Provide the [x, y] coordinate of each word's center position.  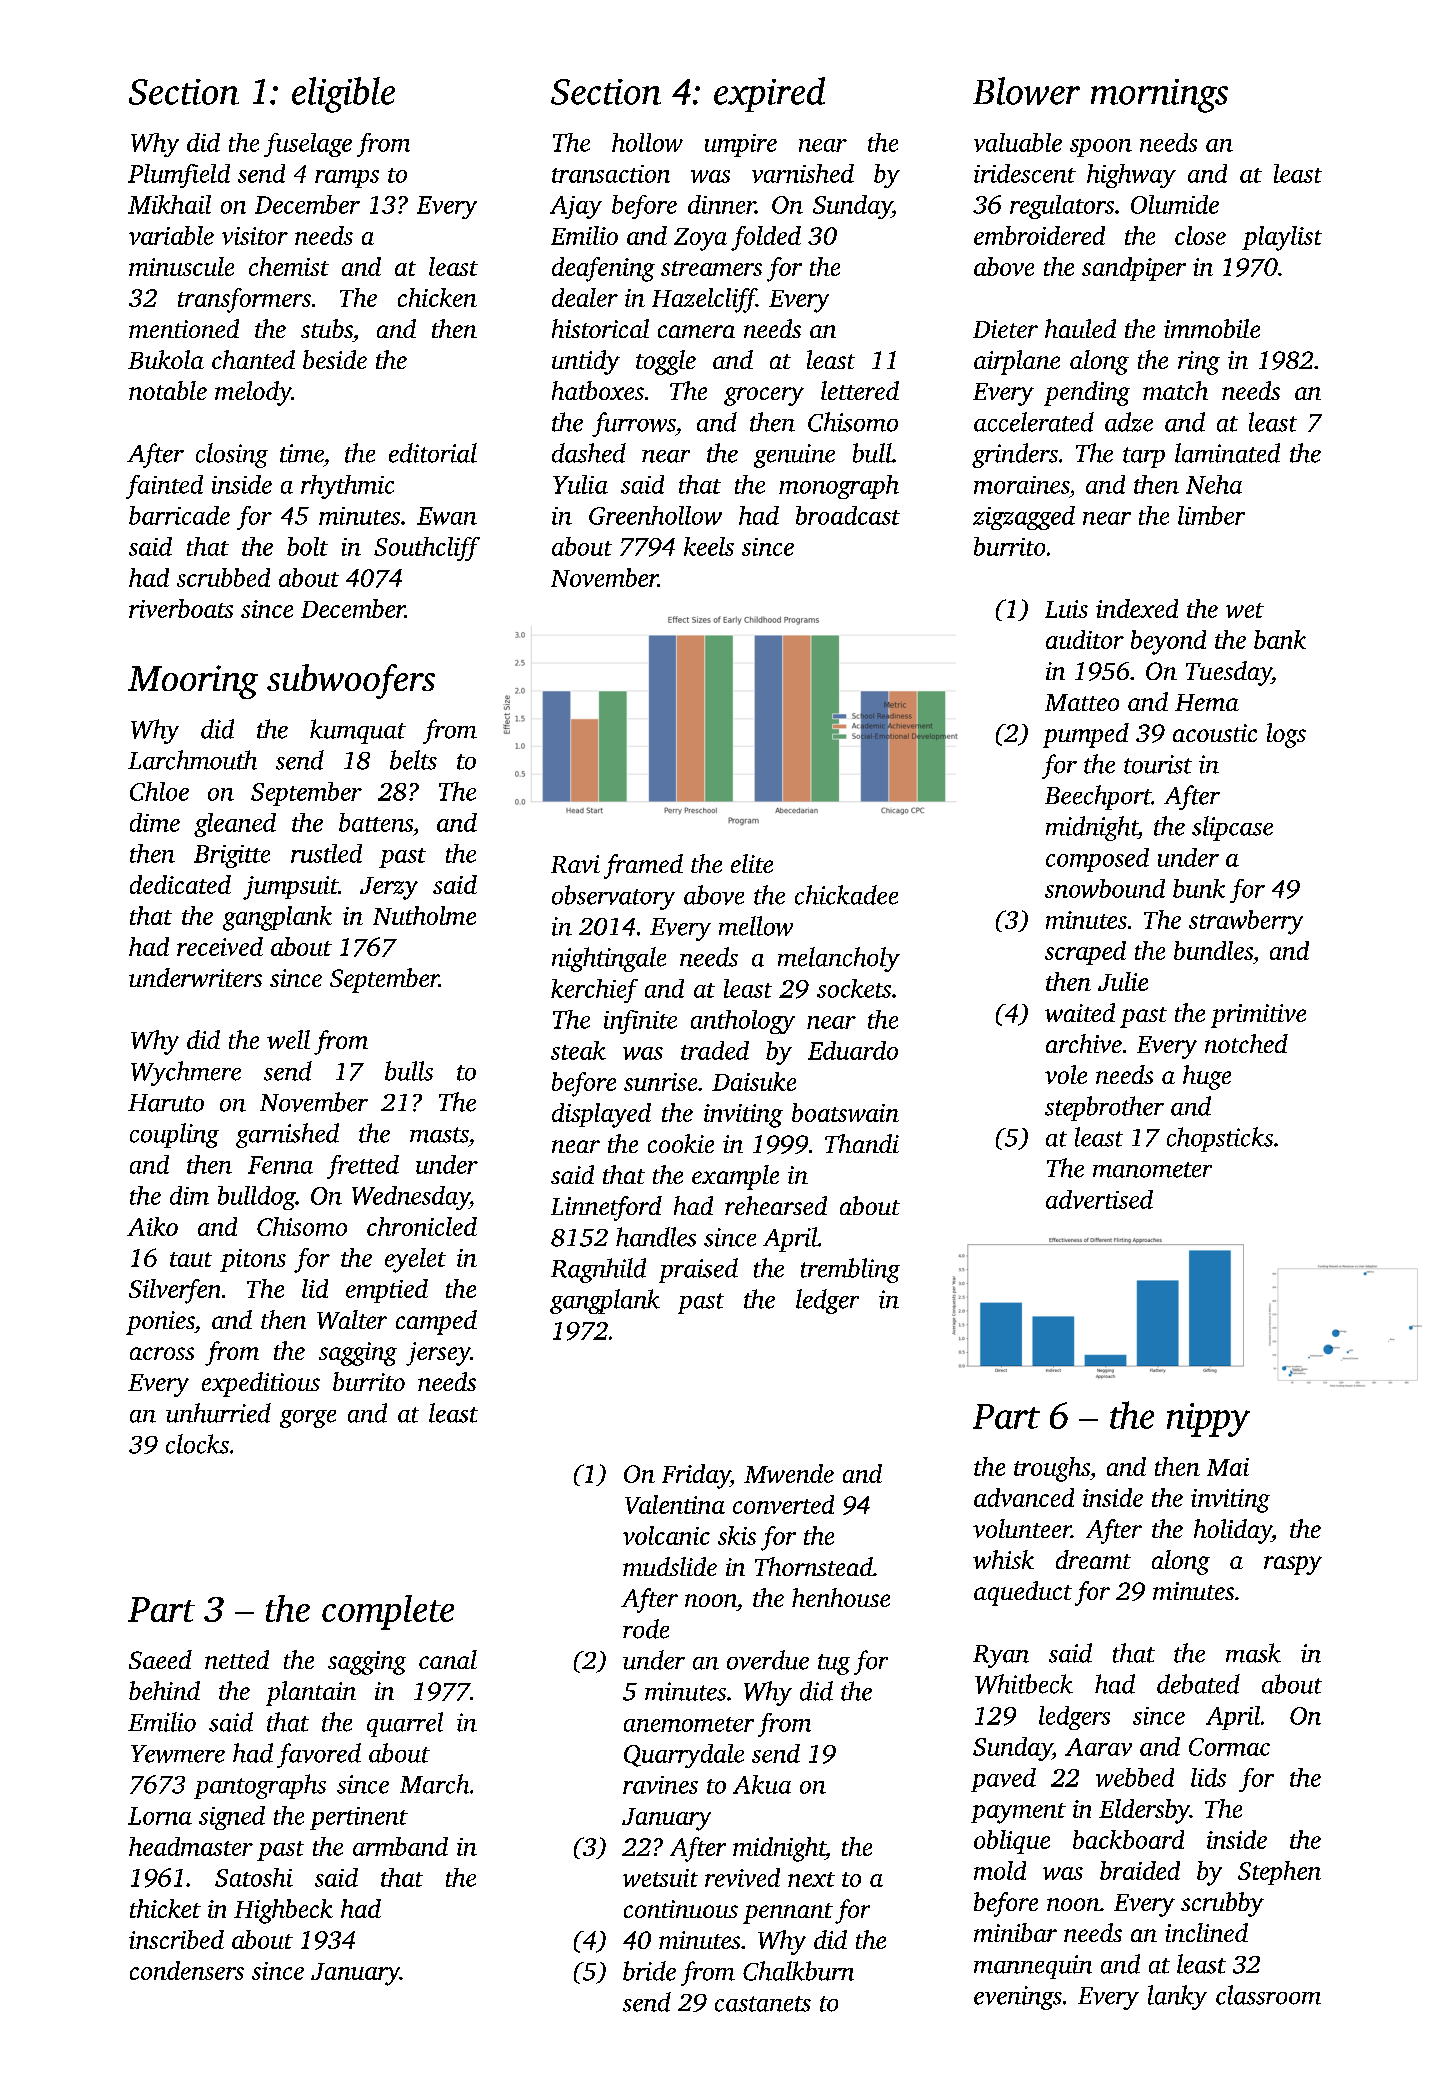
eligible [343, 95]
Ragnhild [598, 1270]
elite [752, 863]
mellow [756, 926]
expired [769, 94]
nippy [1208, 1420]
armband [400, 1846]
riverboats [181, 608]
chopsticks [1220, 1139]
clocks [197, 1444]
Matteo [1082, 702]
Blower [1026, 91]
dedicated [180, 884]
